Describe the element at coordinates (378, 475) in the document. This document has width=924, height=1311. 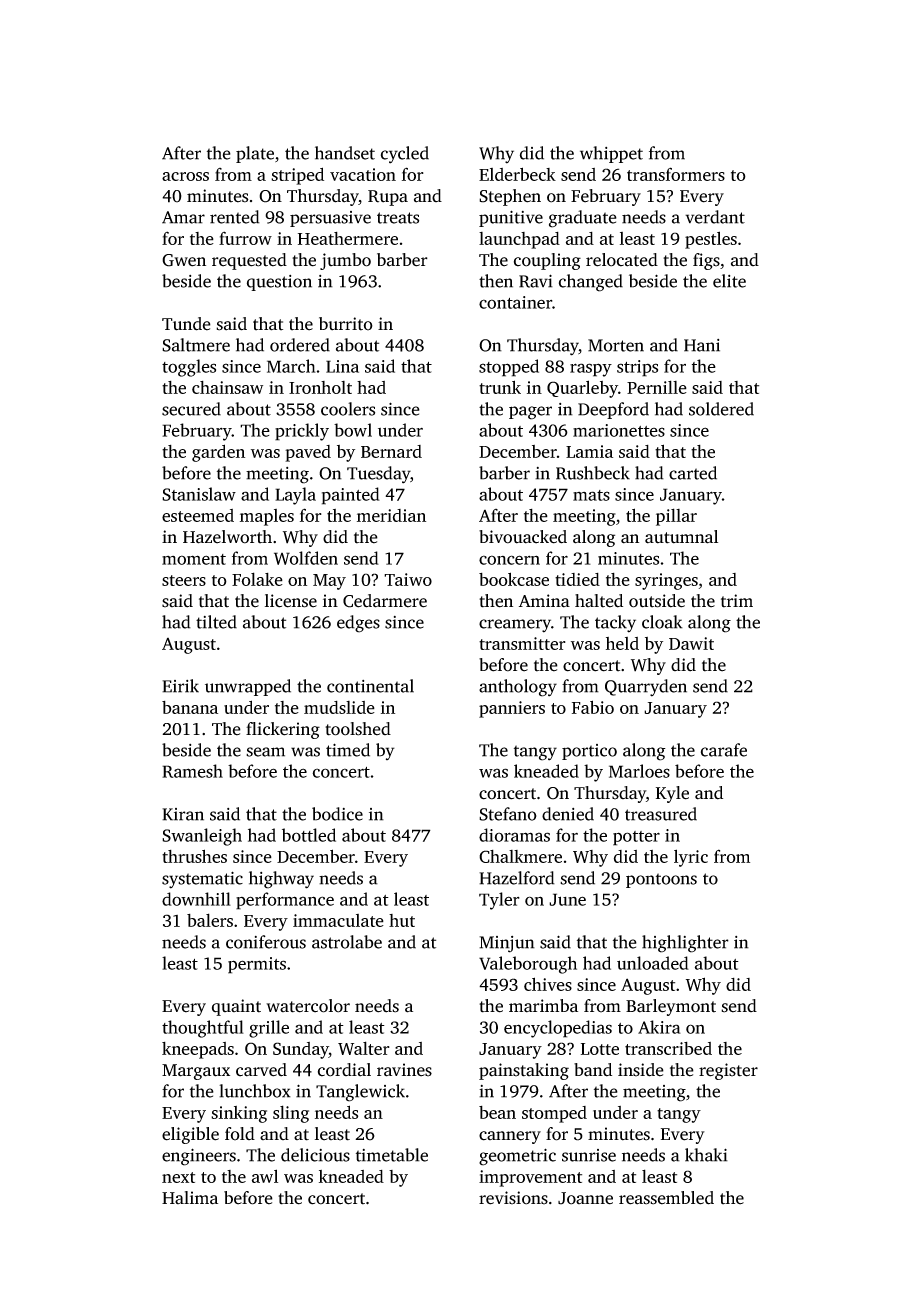
I see `Tuesday` at that location.
